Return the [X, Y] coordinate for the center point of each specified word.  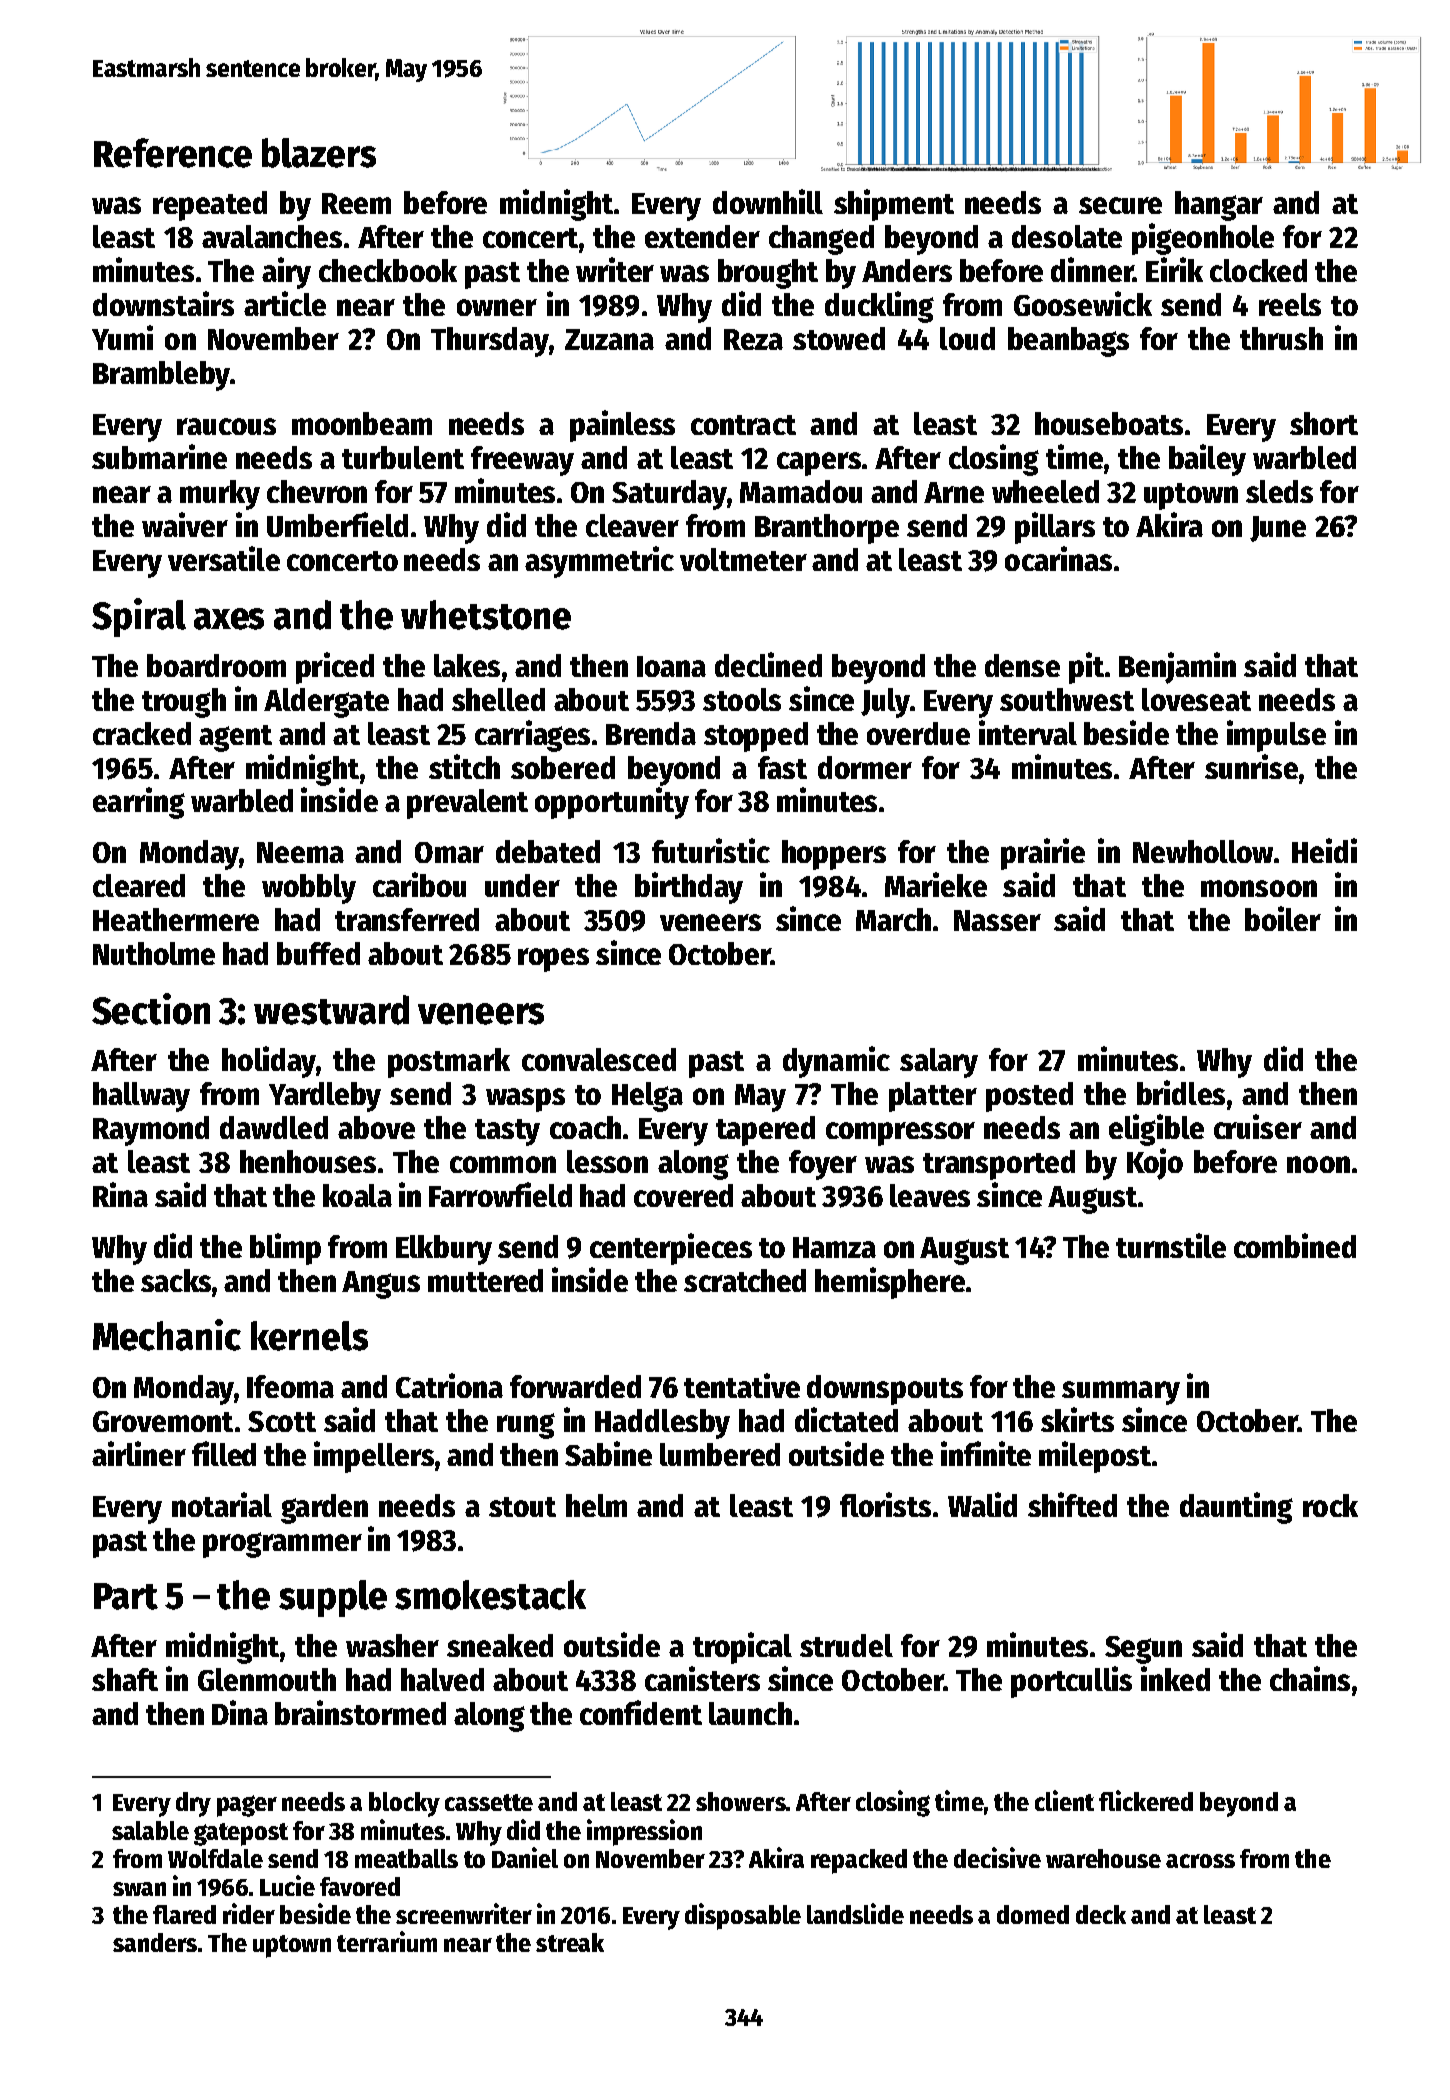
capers [819, 464]
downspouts [885, 1390]
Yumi [122, 337]
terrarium [387, 1941]
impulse [1276, 736]
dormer [865, 767]
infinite [986, 1453]
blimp [285, 1249]
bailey [1207, 460]
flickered [1146, 1800]
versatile [224, 558]
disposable [743, 1916]
